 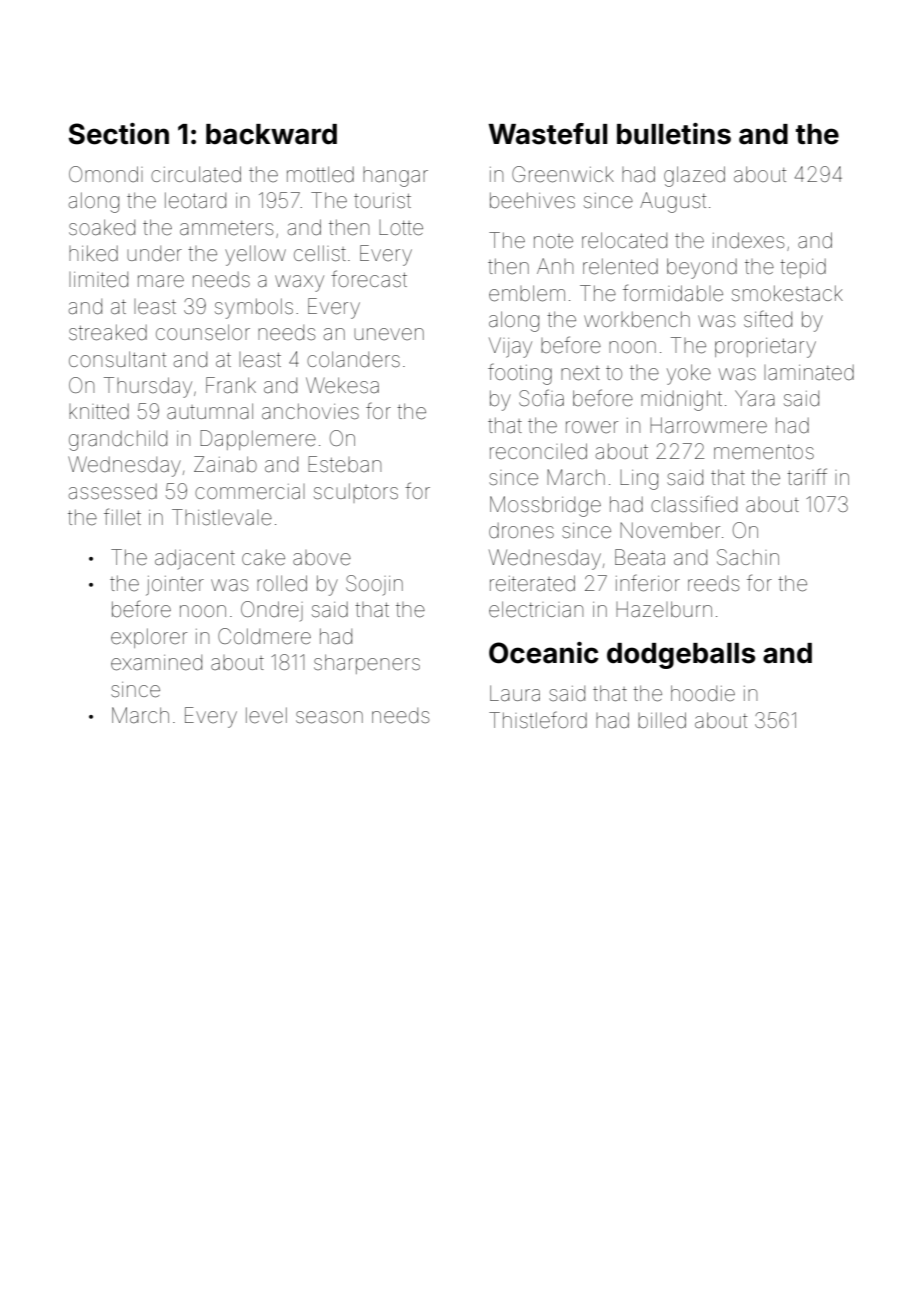 What do you see at coordinates (148, 387) in the screenshot?
I see `Thursday` at bounding box center [148, 387].
